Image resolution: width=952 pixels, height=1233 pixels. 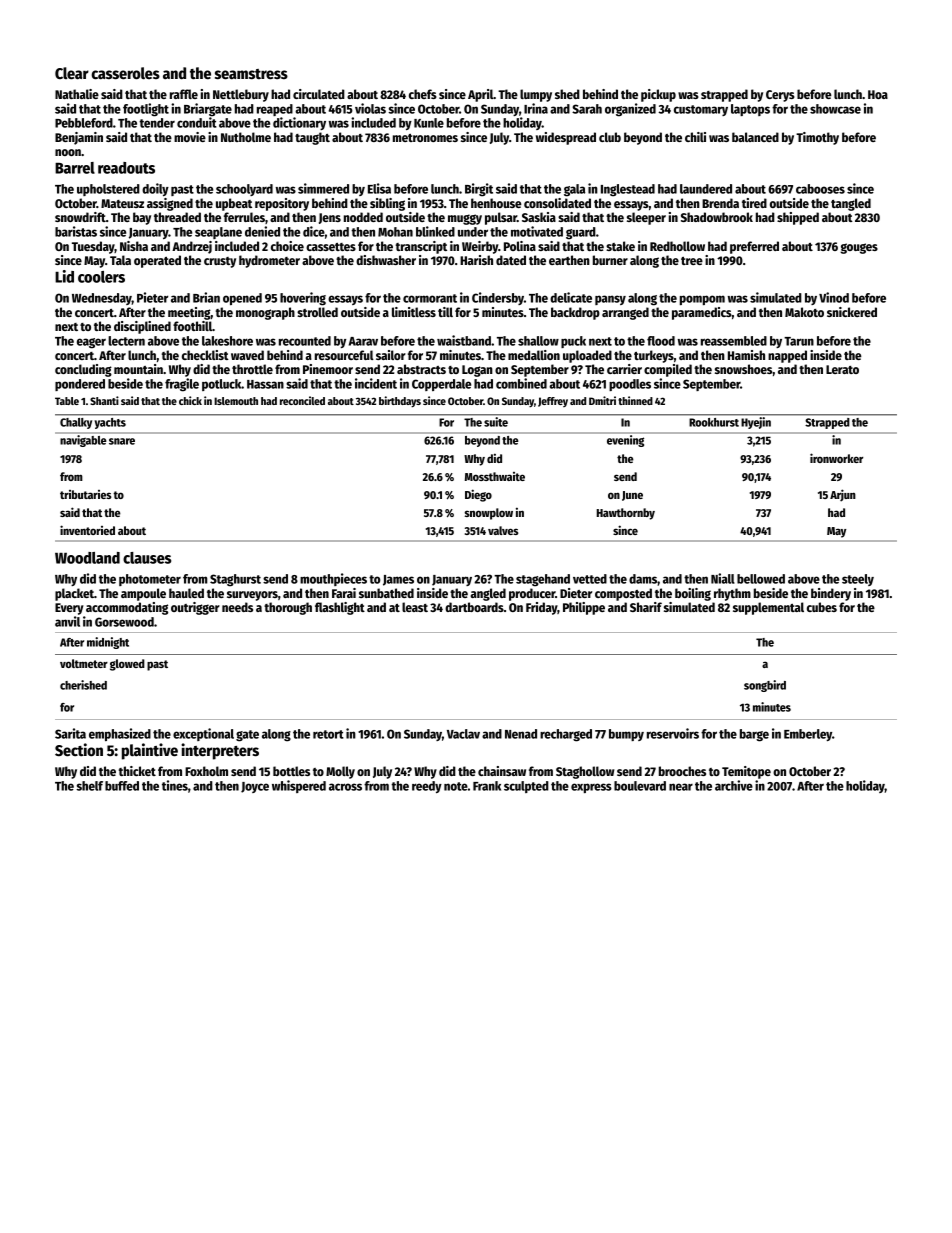 What do you see at coordinates (754, 735) in the screenshot?
I see `barge` at bounding box center [754, 735].
